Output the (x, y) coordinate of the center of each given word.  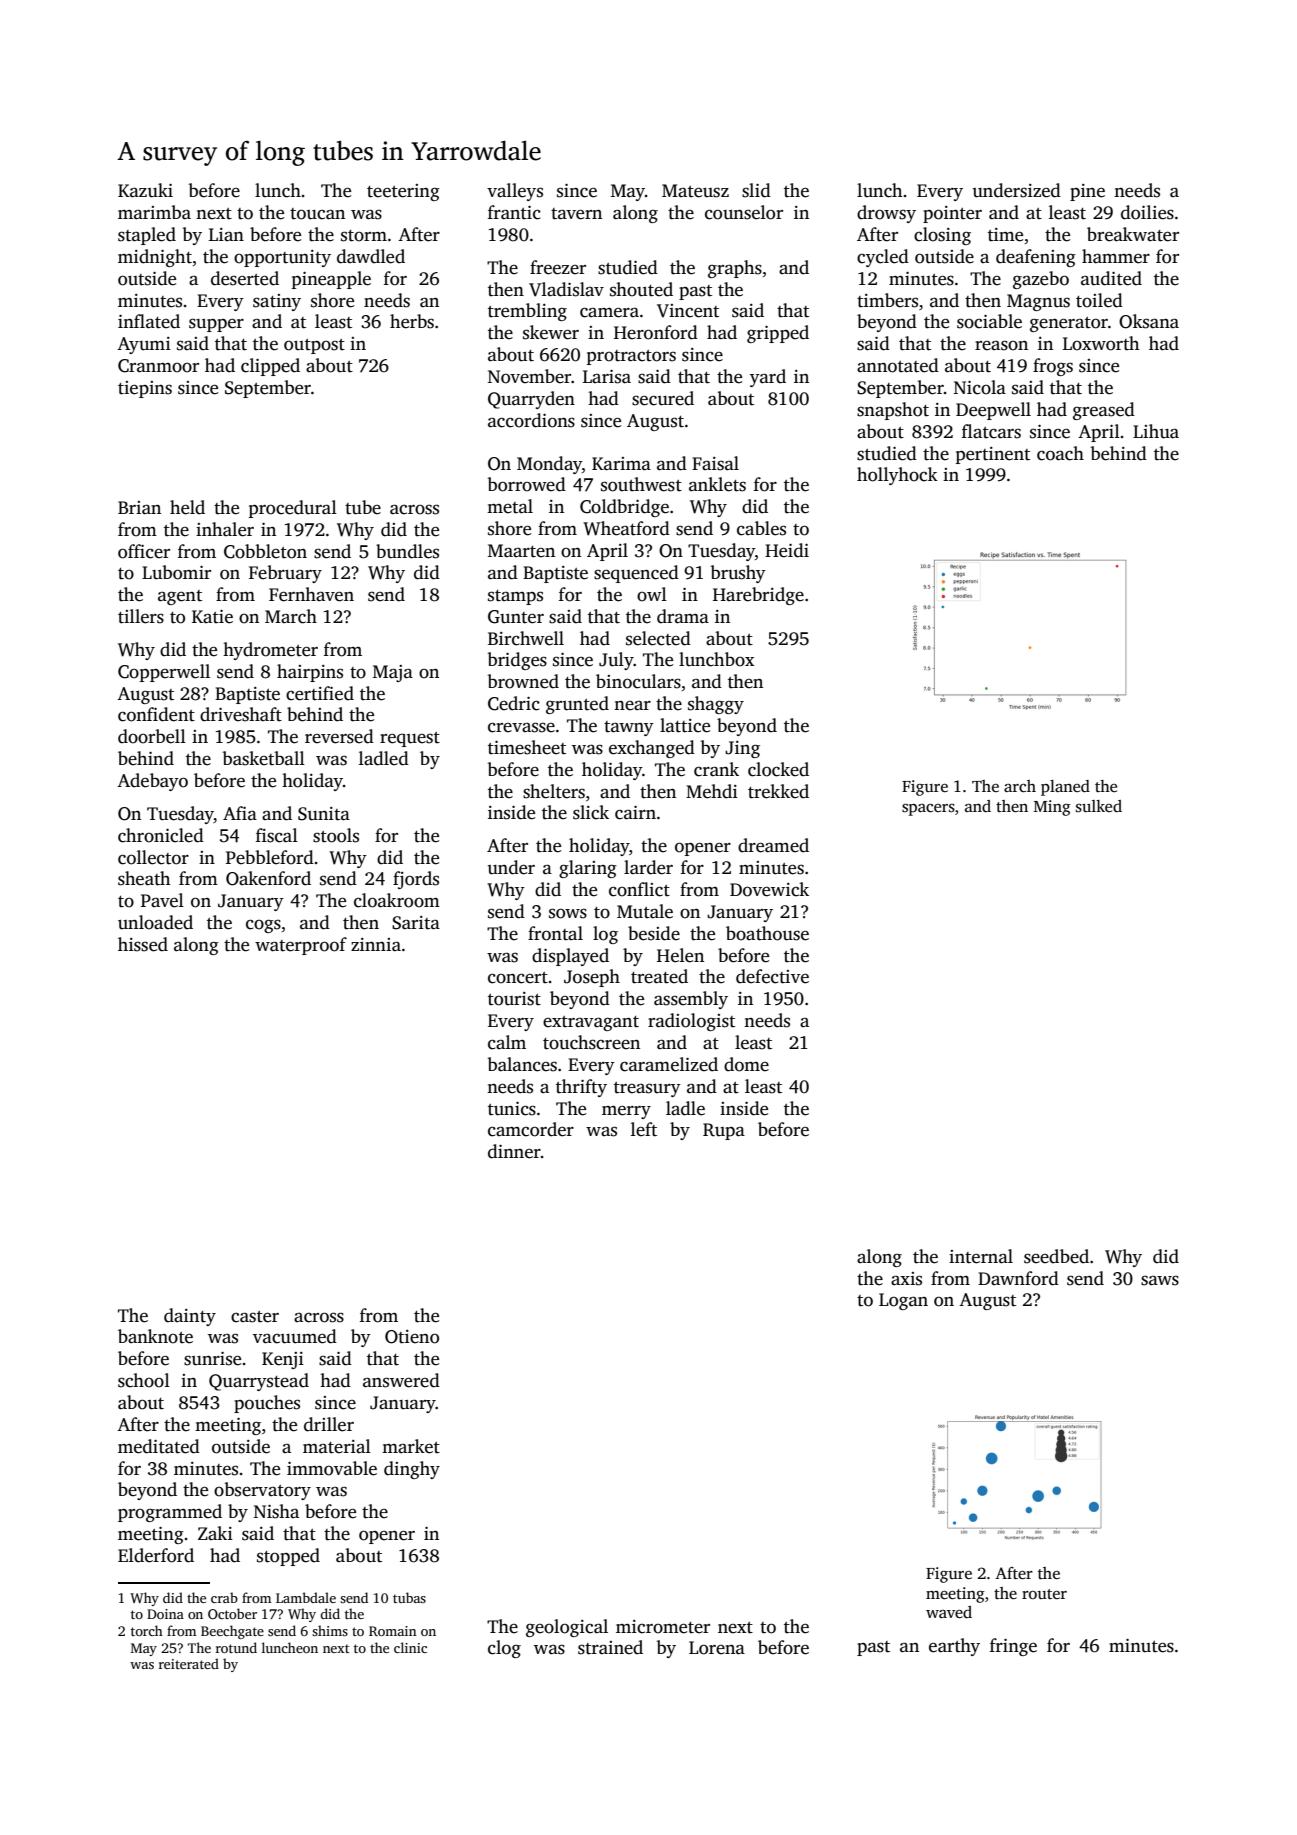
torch (147, 1630)
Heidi (787, 550)
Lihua (1156, 431)
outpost (314, 346)
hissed (143, 944)
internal (981, 1256)
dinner (514, 1151)
